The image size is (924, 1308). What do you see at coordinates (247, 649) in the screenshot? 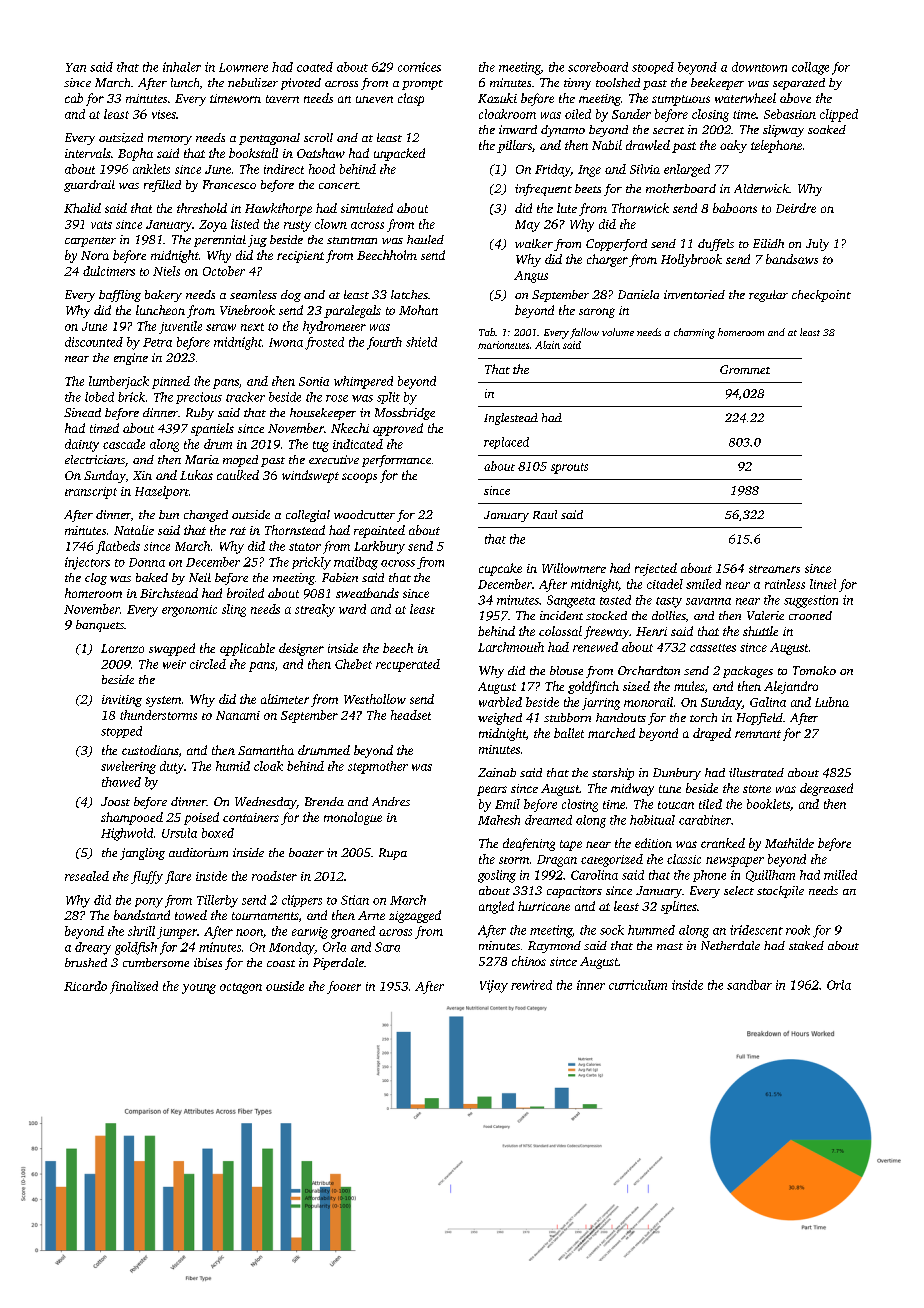
I see `applicable` at bounding box center [247, 649].
